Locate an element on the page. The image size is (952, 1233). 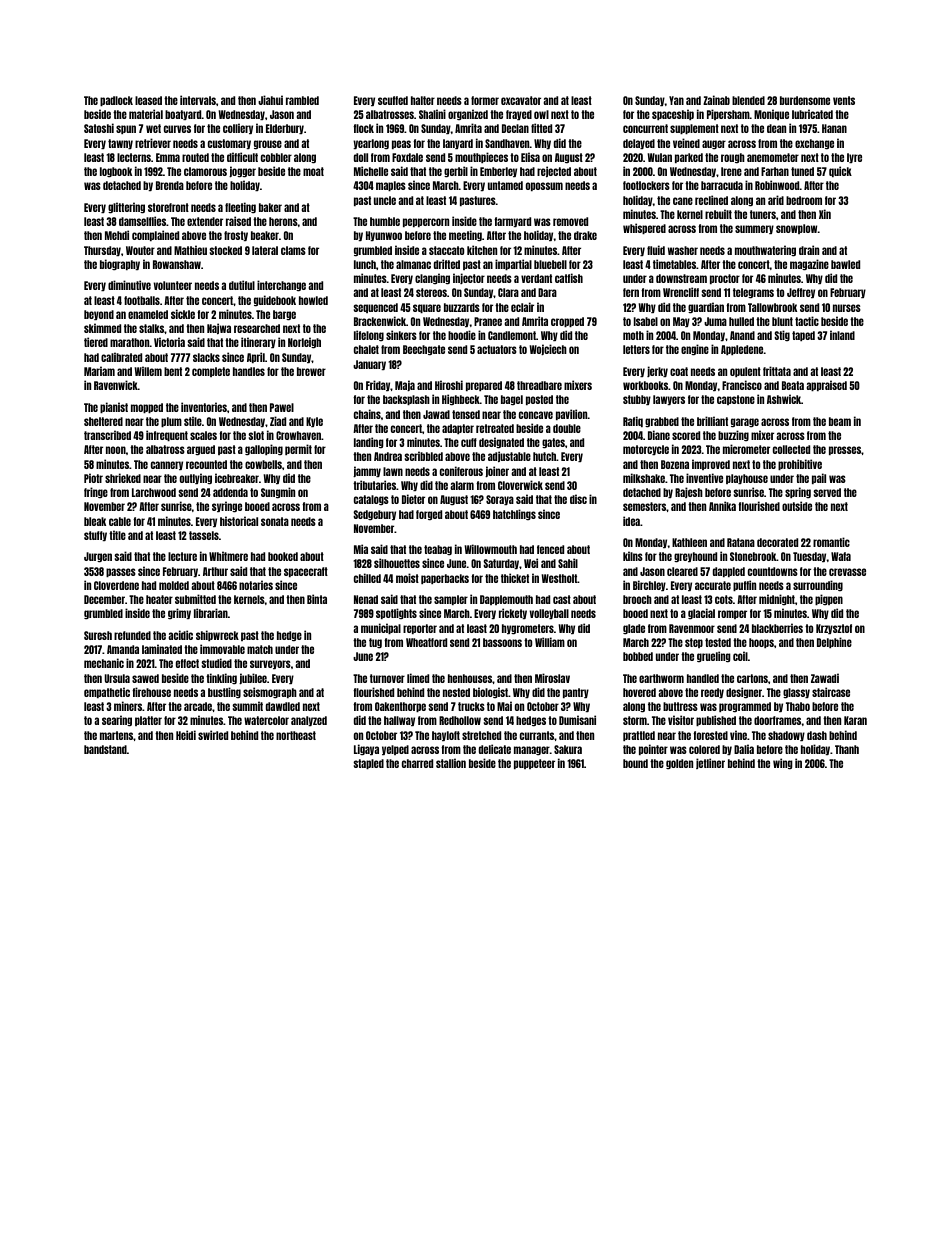
tuners is located at coordinates (763, 214).
